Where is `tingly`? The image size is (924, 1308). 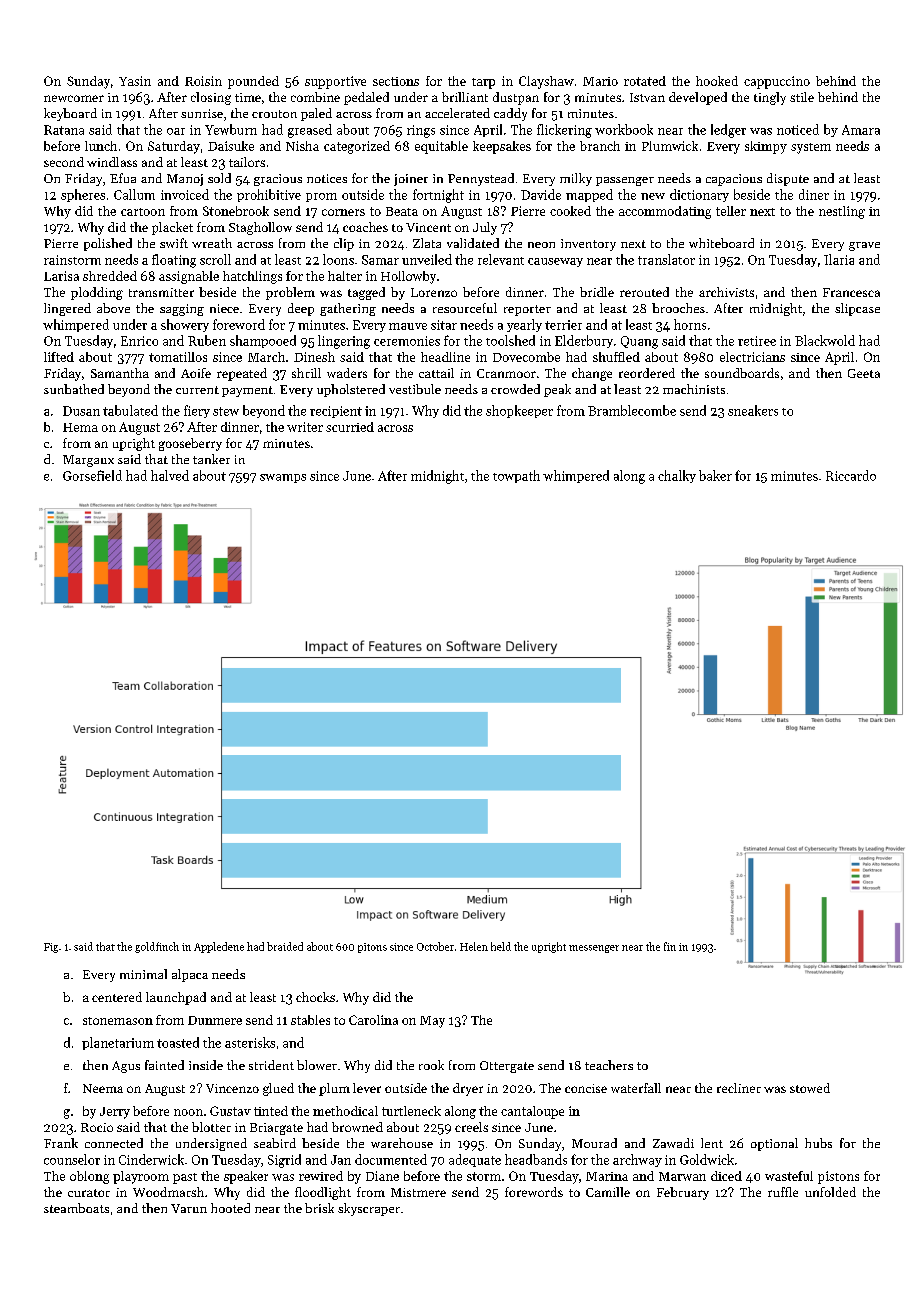
tingly is located at coordinates (770, 98).
